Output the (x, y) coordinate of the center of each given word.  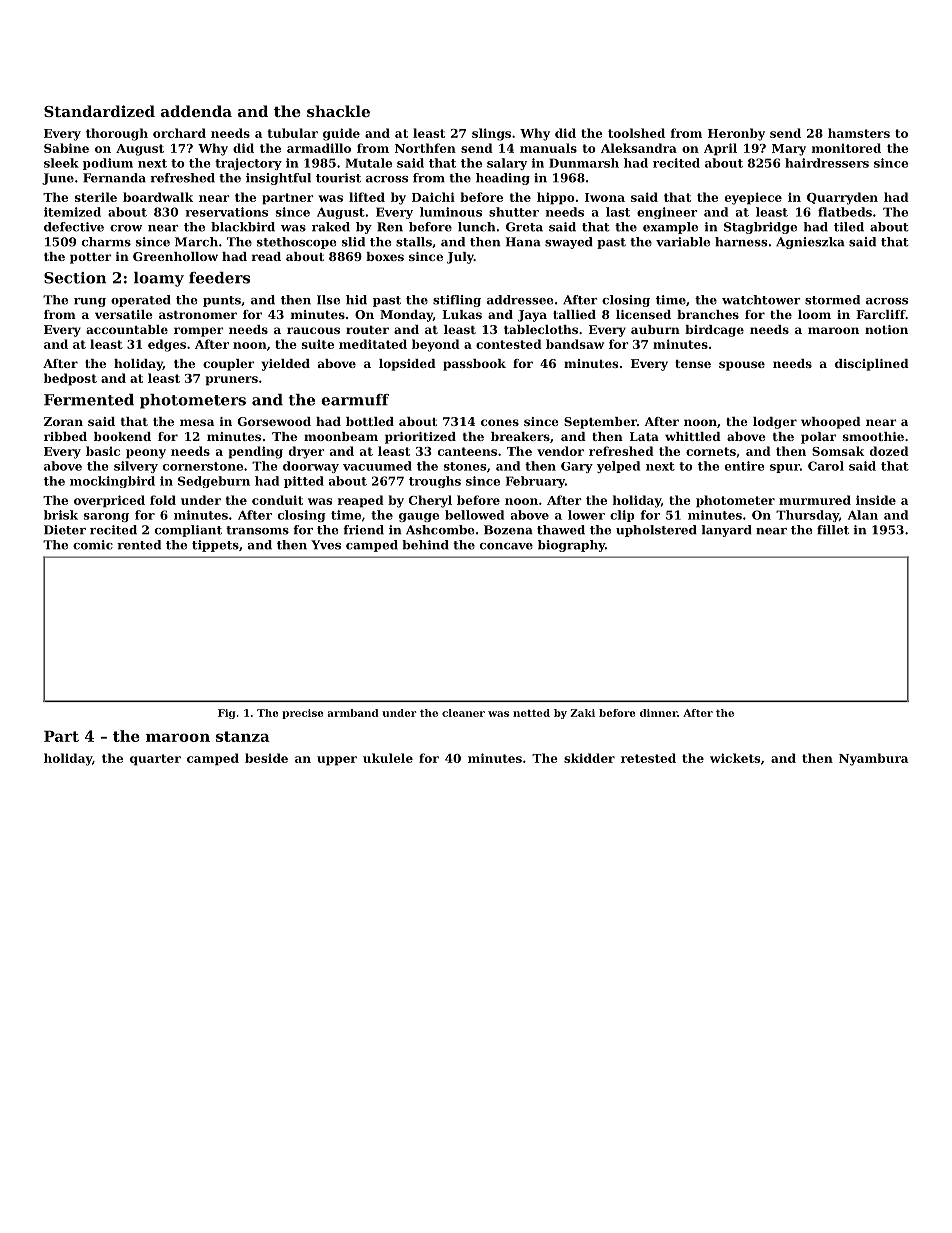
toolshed (636, 133)
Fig (226, 714)
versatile (124, 314)
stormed (832, 300)
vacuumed (377, 466)
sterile (96, 197)
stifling (457, 301)
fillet (833, 530)
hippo (556, 198)
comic (93, 545)
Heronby (736, 134)
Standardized (99, 111)
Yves (326, 545)
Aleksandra (639, 148)
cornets (711, 451)
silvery (136, 467)
